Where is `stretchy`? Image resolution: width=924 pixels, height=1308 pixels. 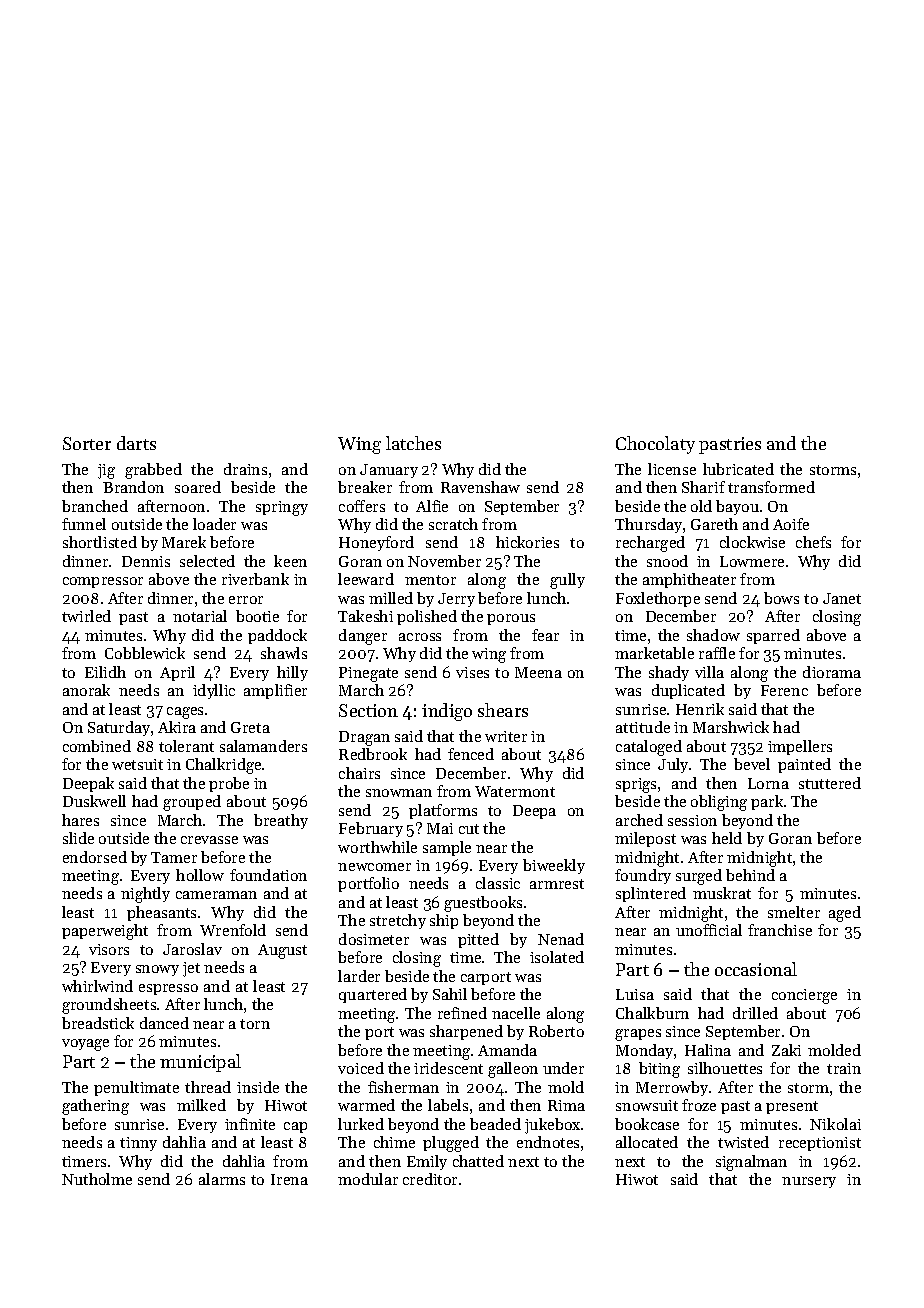
stretchy is located at coordinates (398, 921).
